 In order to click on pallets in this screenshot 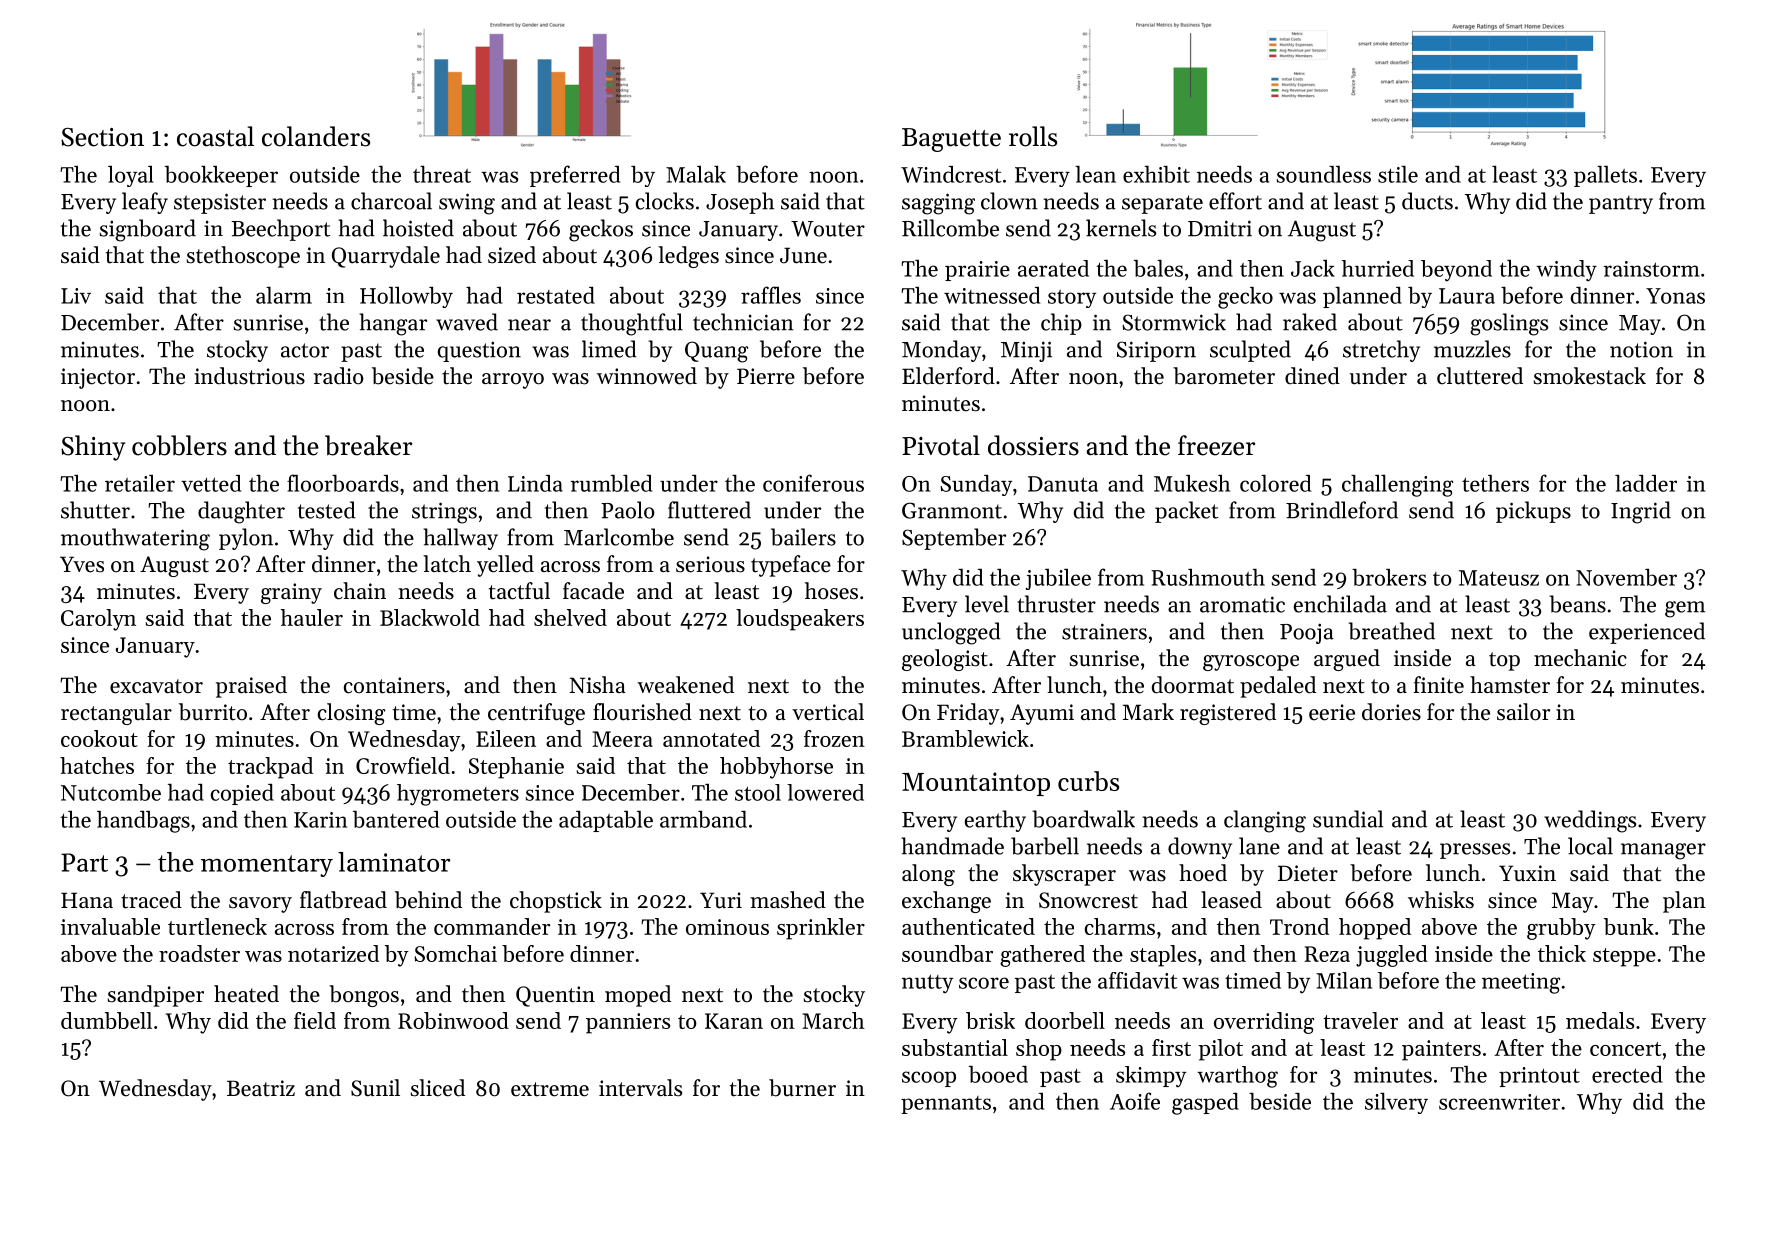, I will do `click(1605, 176)`.
